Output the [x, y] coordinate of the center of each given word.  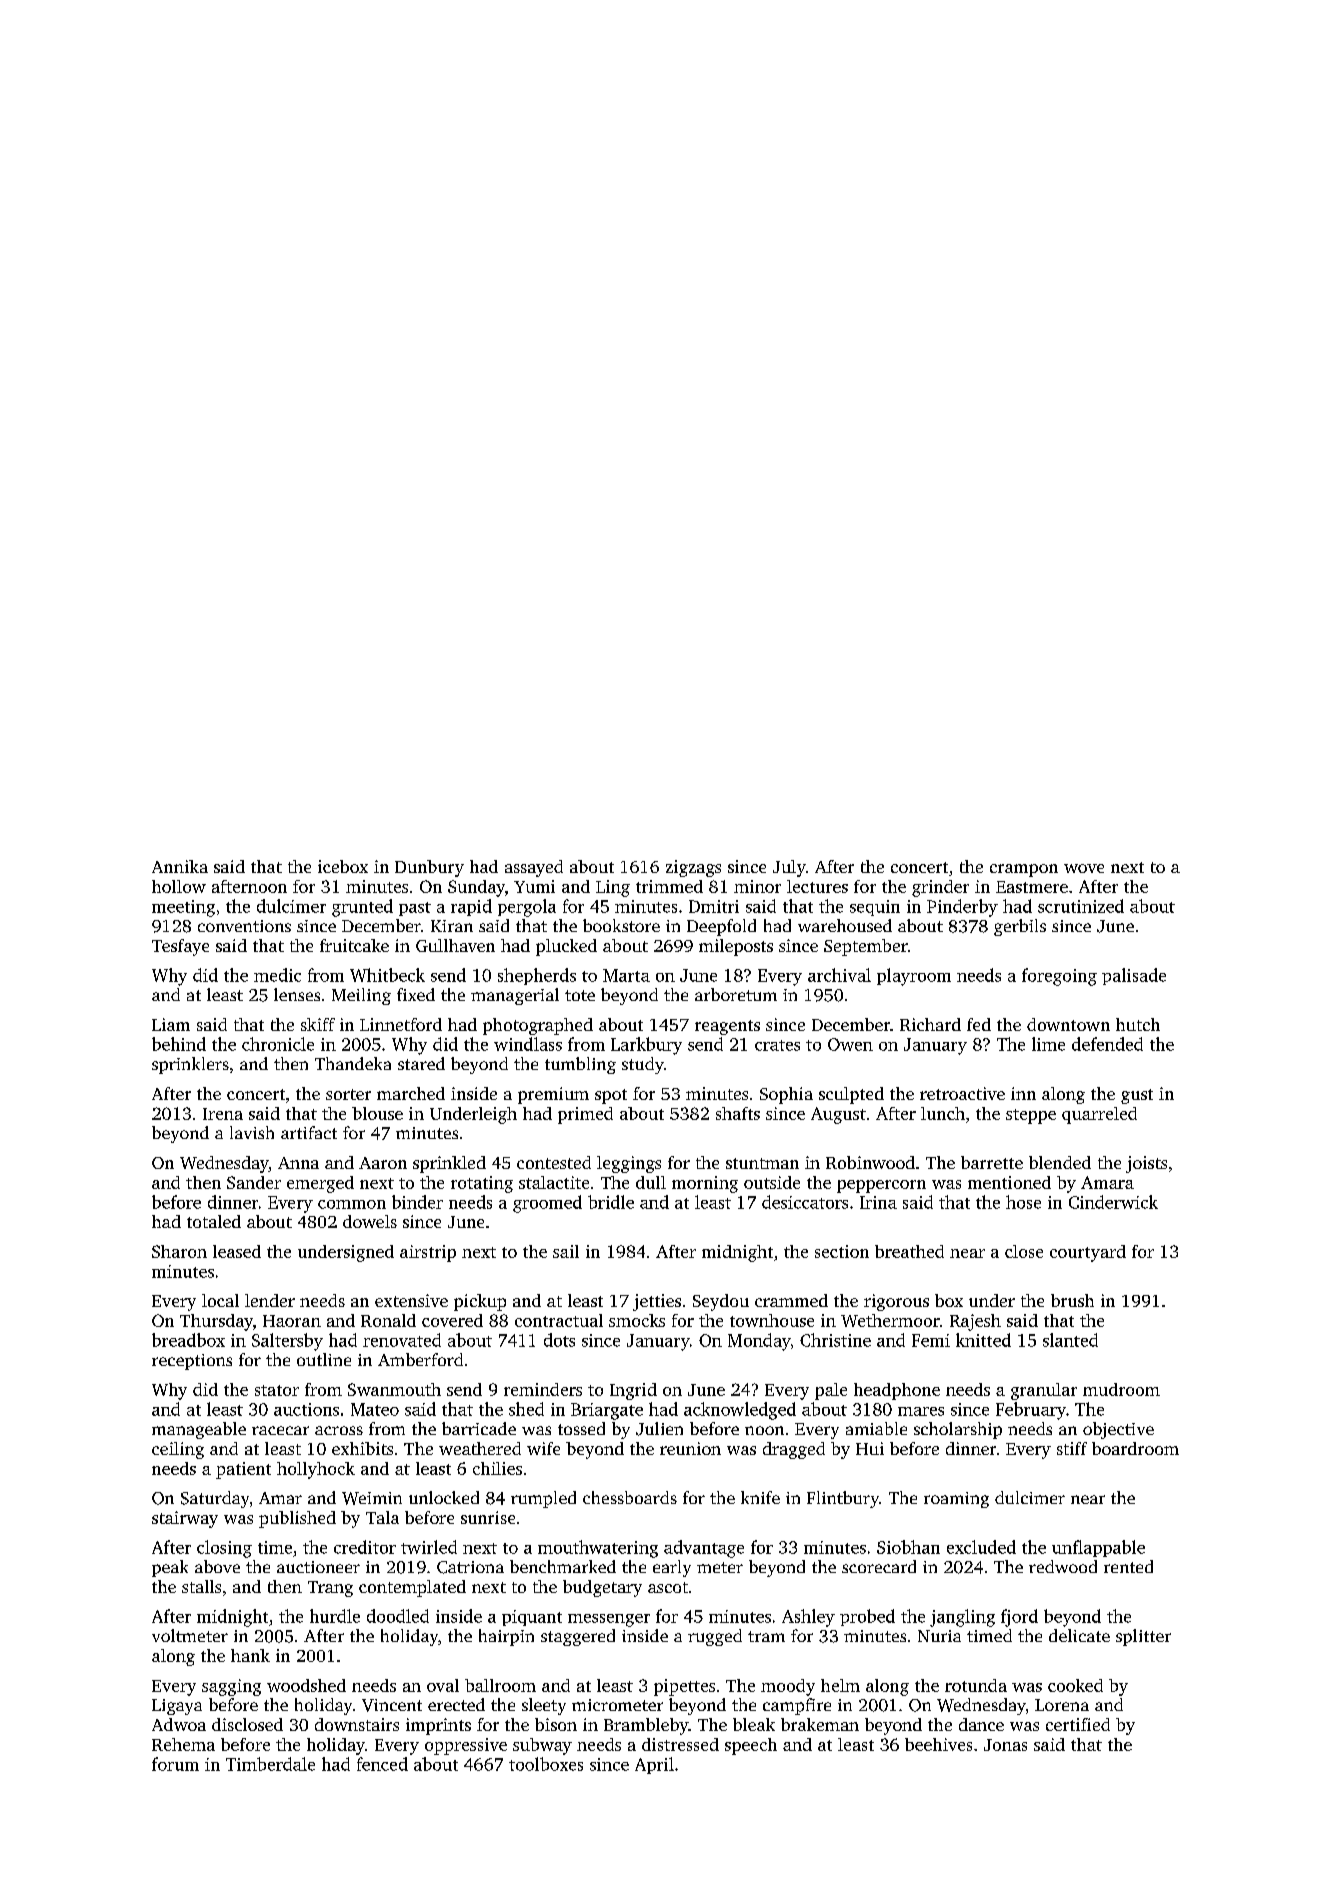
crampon [1024, 870]
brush [1072, 1300]
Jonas [1005, 1745]
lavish [252, 1132]
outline [324, 1359]
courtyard [1088, 1253]
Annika [180, 866]
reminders [543, 1389]
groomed [547, 1204]
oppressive [466, 1746]
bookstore [621, 925]
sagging [231, 1687]
